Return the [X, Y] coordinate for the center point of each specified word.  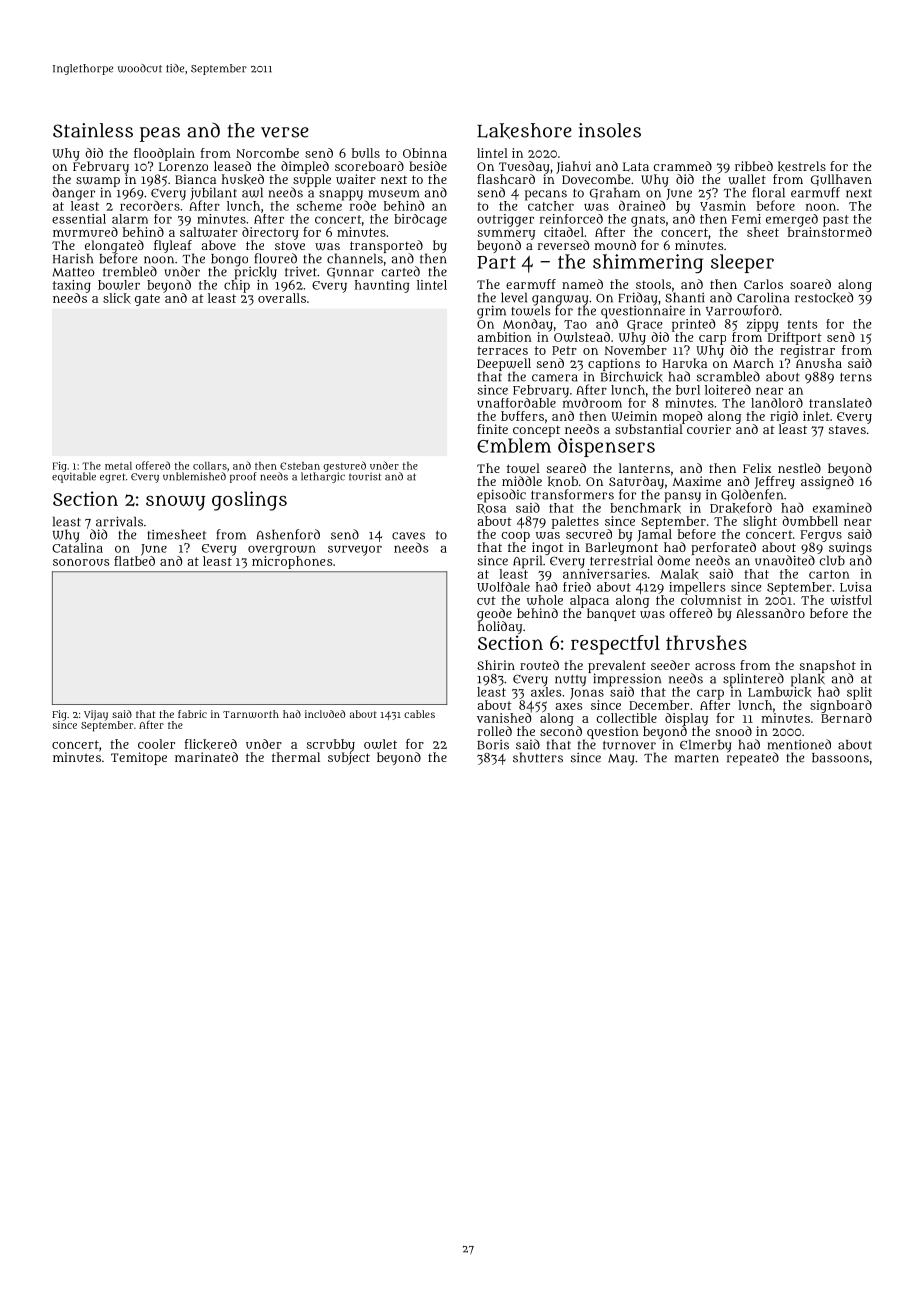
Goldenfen [752, 495]
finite [492, 429]
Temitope [139, 758]
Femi [746, 219]
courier [709, 429]
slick [117, 298]
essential [79, 219]
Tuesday [524, 167]
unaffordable [516, 403]
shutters [538, 757]
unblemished [194, 476]
